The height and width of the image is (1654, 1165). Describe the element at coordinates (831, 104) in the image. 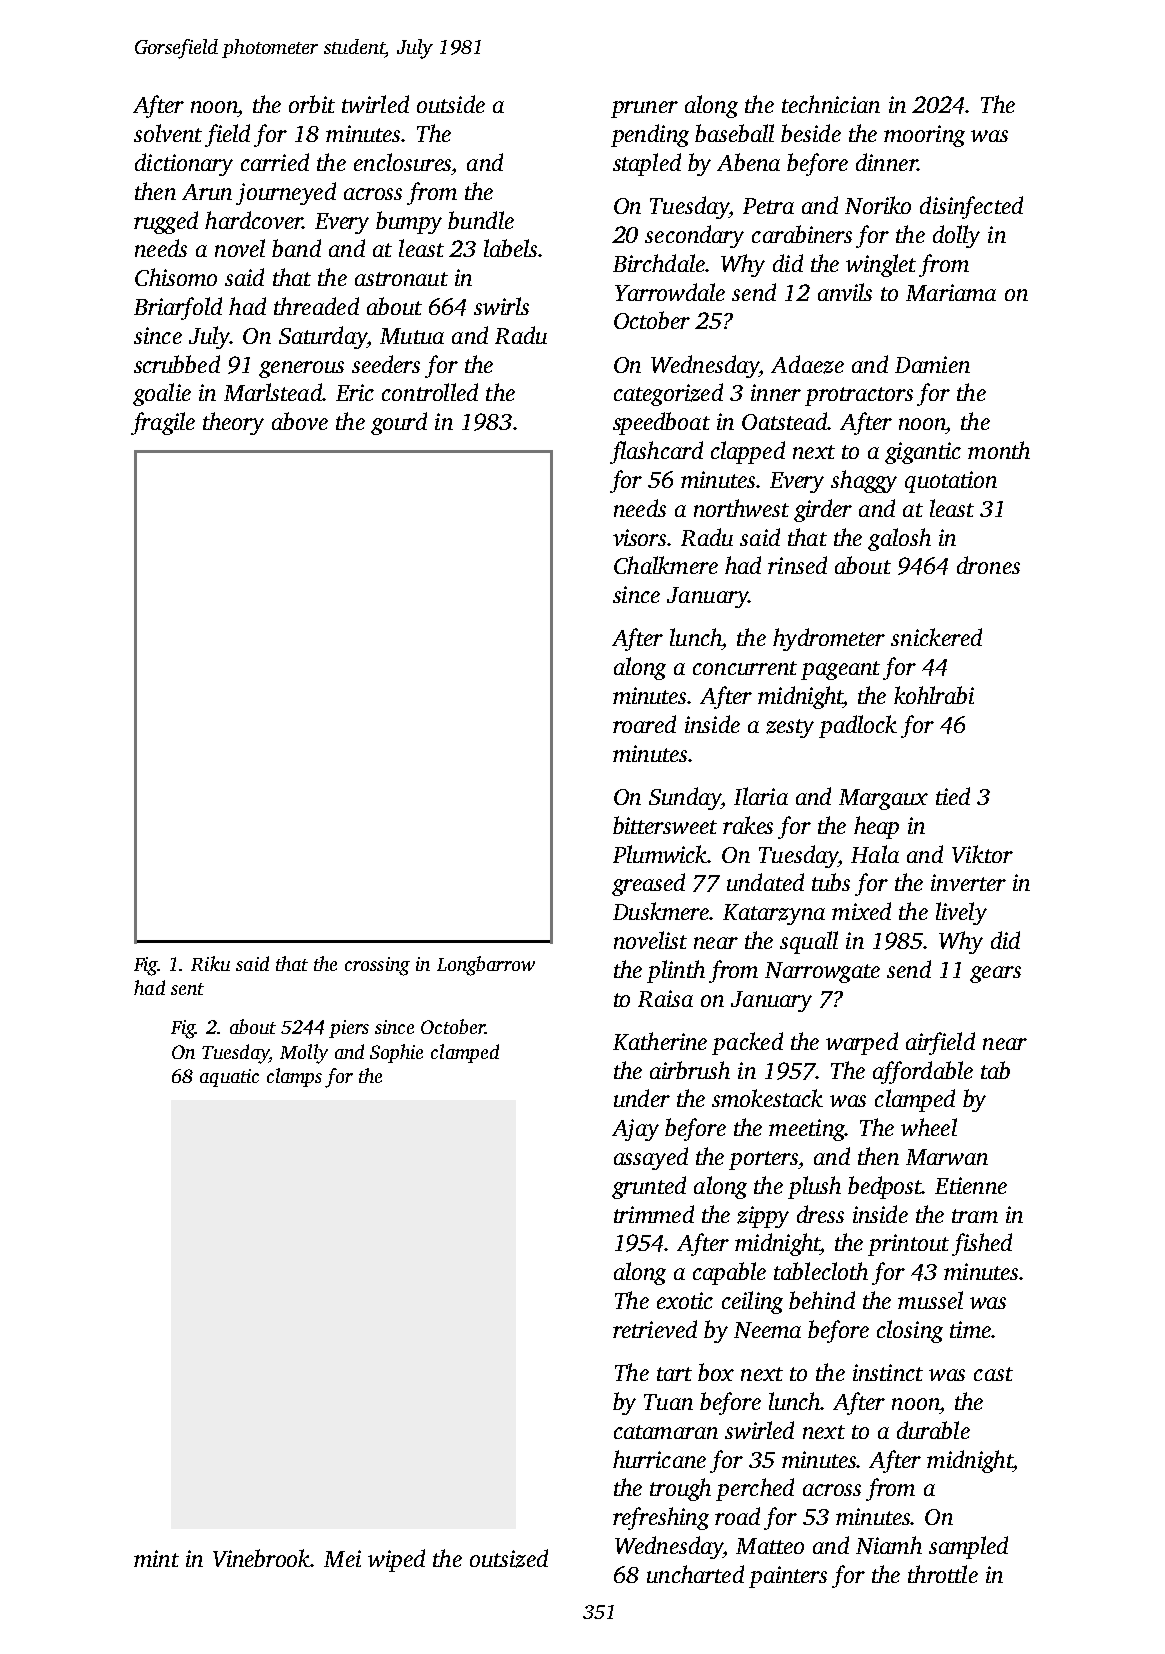

I see `technician` at that location.
